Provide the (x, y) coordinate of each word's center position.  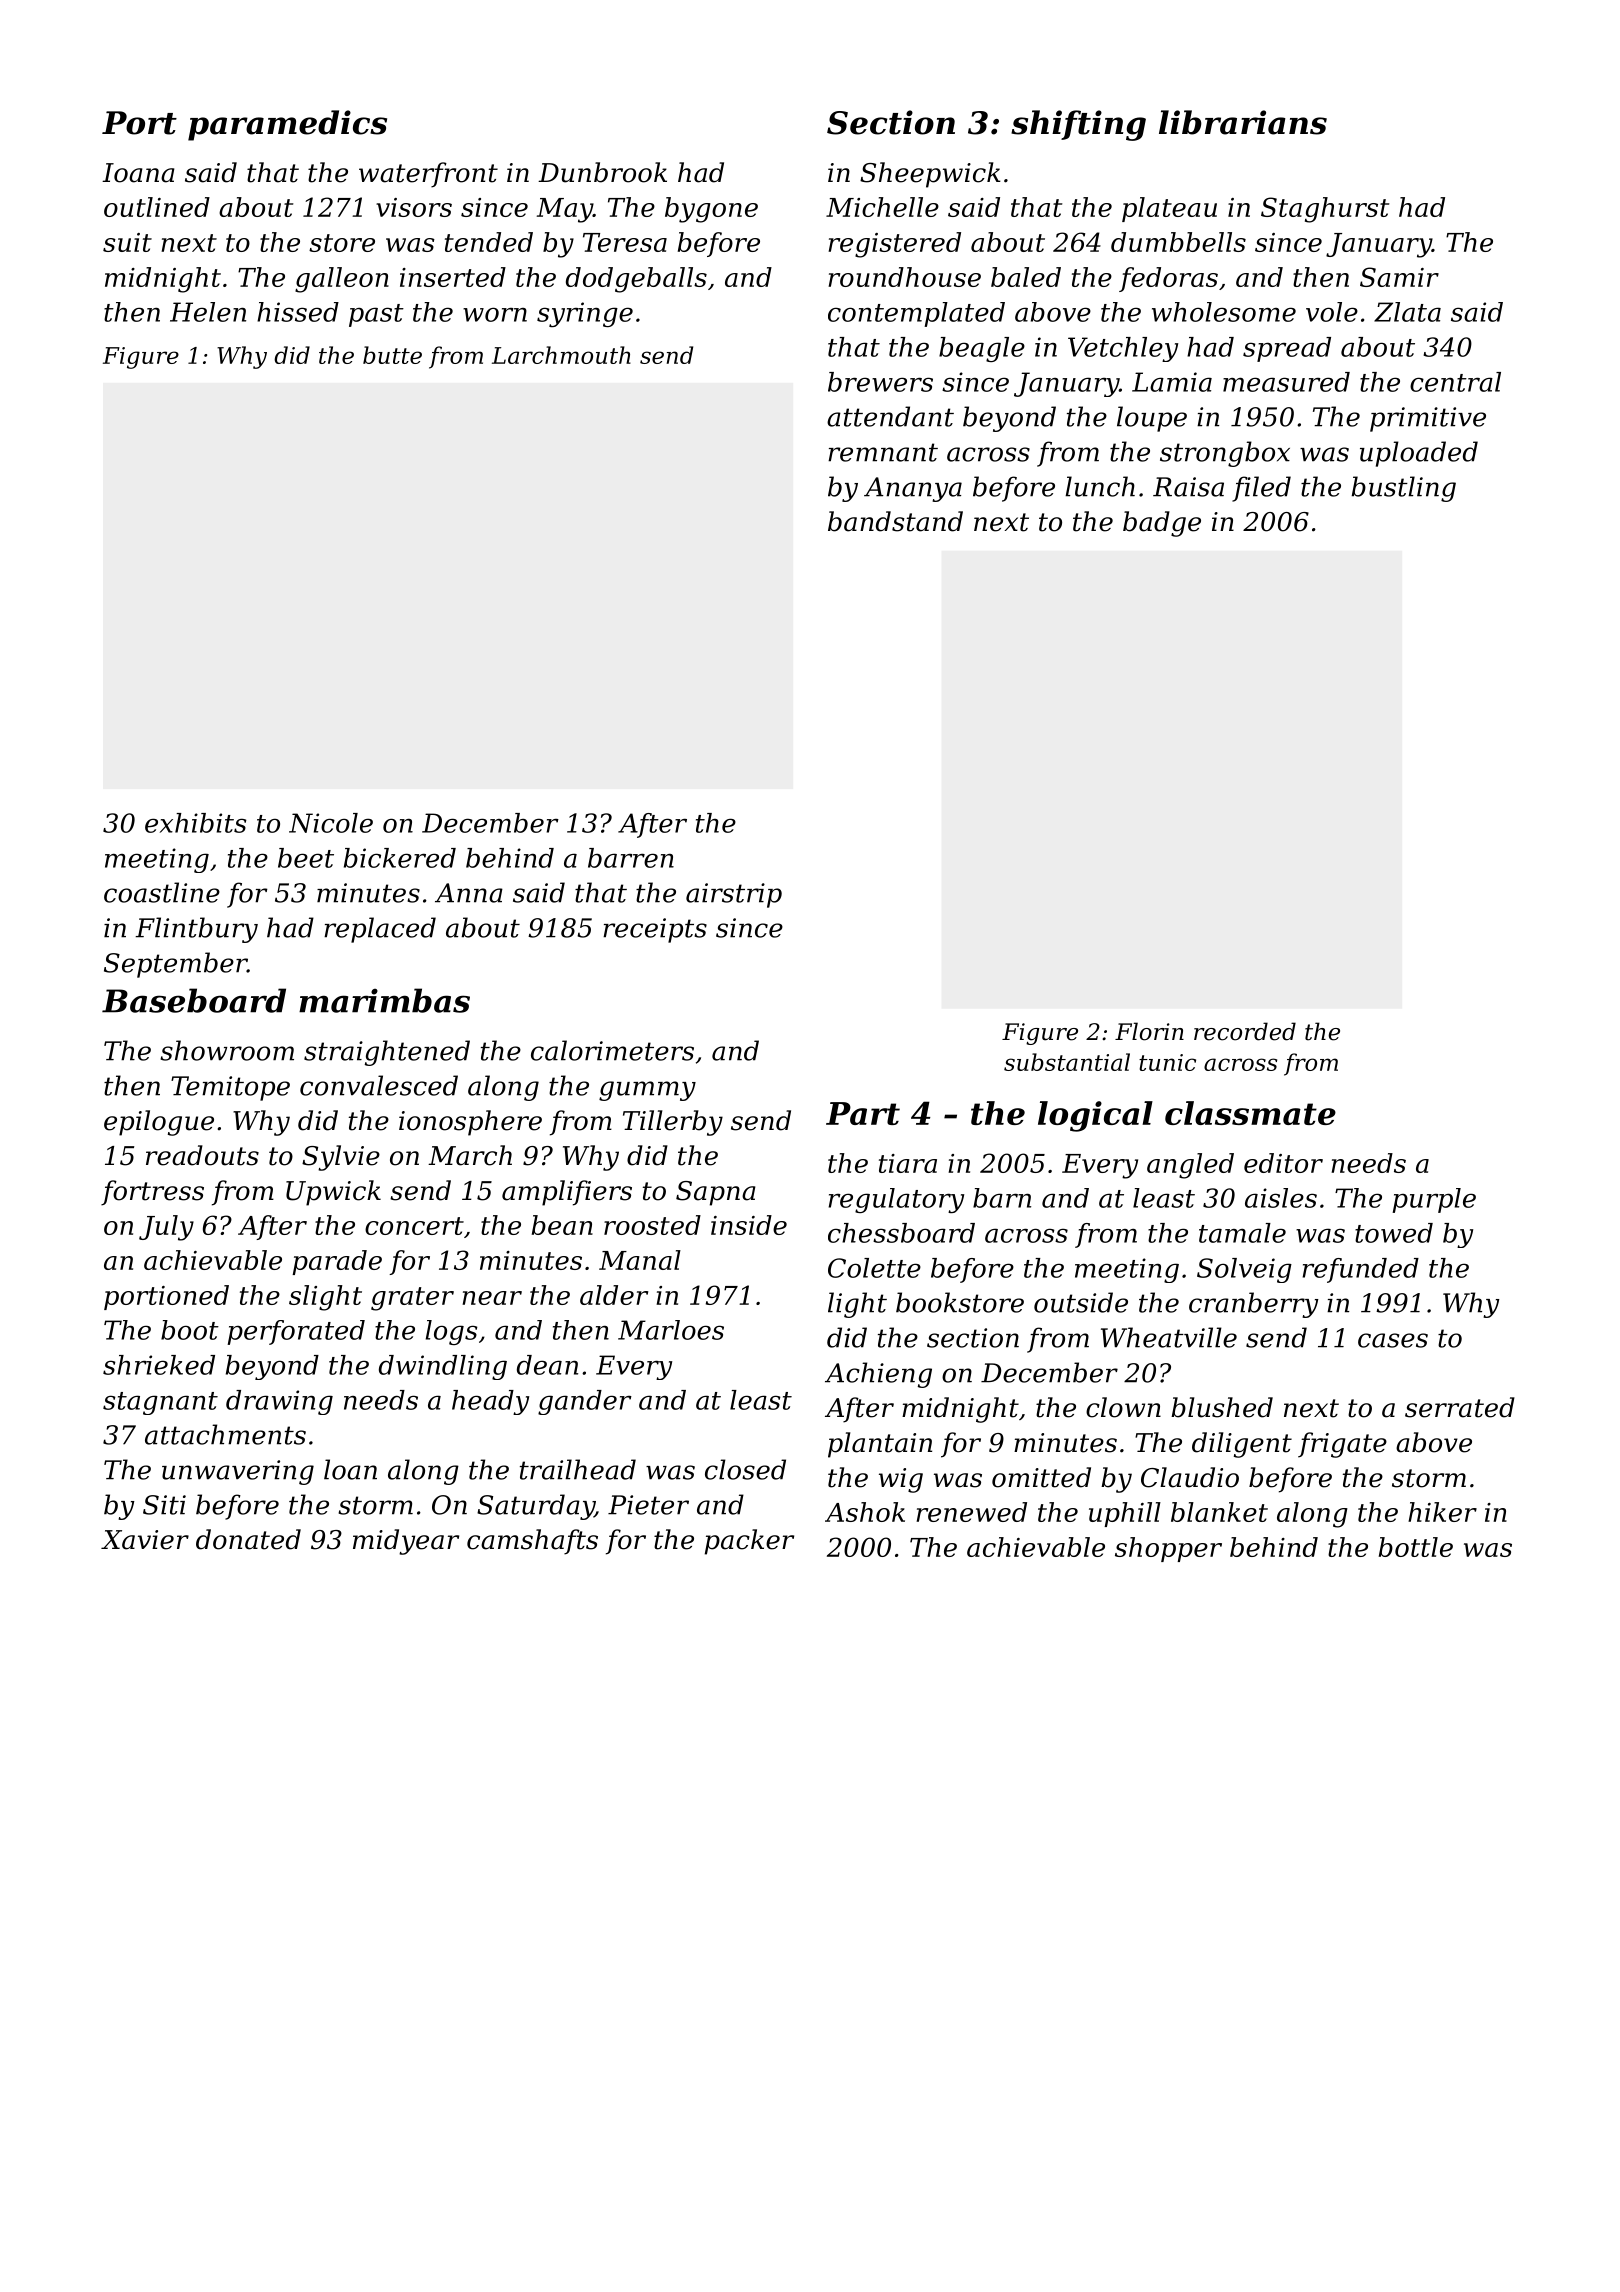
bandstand (895, 521)
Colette (874, 1268)
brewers (880, 382)
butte (392, 355)
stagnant (160, 1403)
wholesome (1224, 312)
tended (489, 242)
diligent (1242, 1445)
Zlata (1407, 312)
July (166, 1228)
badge (1162, 524)
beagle (982, 349)
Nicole (331, 823)
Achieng (878, 1375)
